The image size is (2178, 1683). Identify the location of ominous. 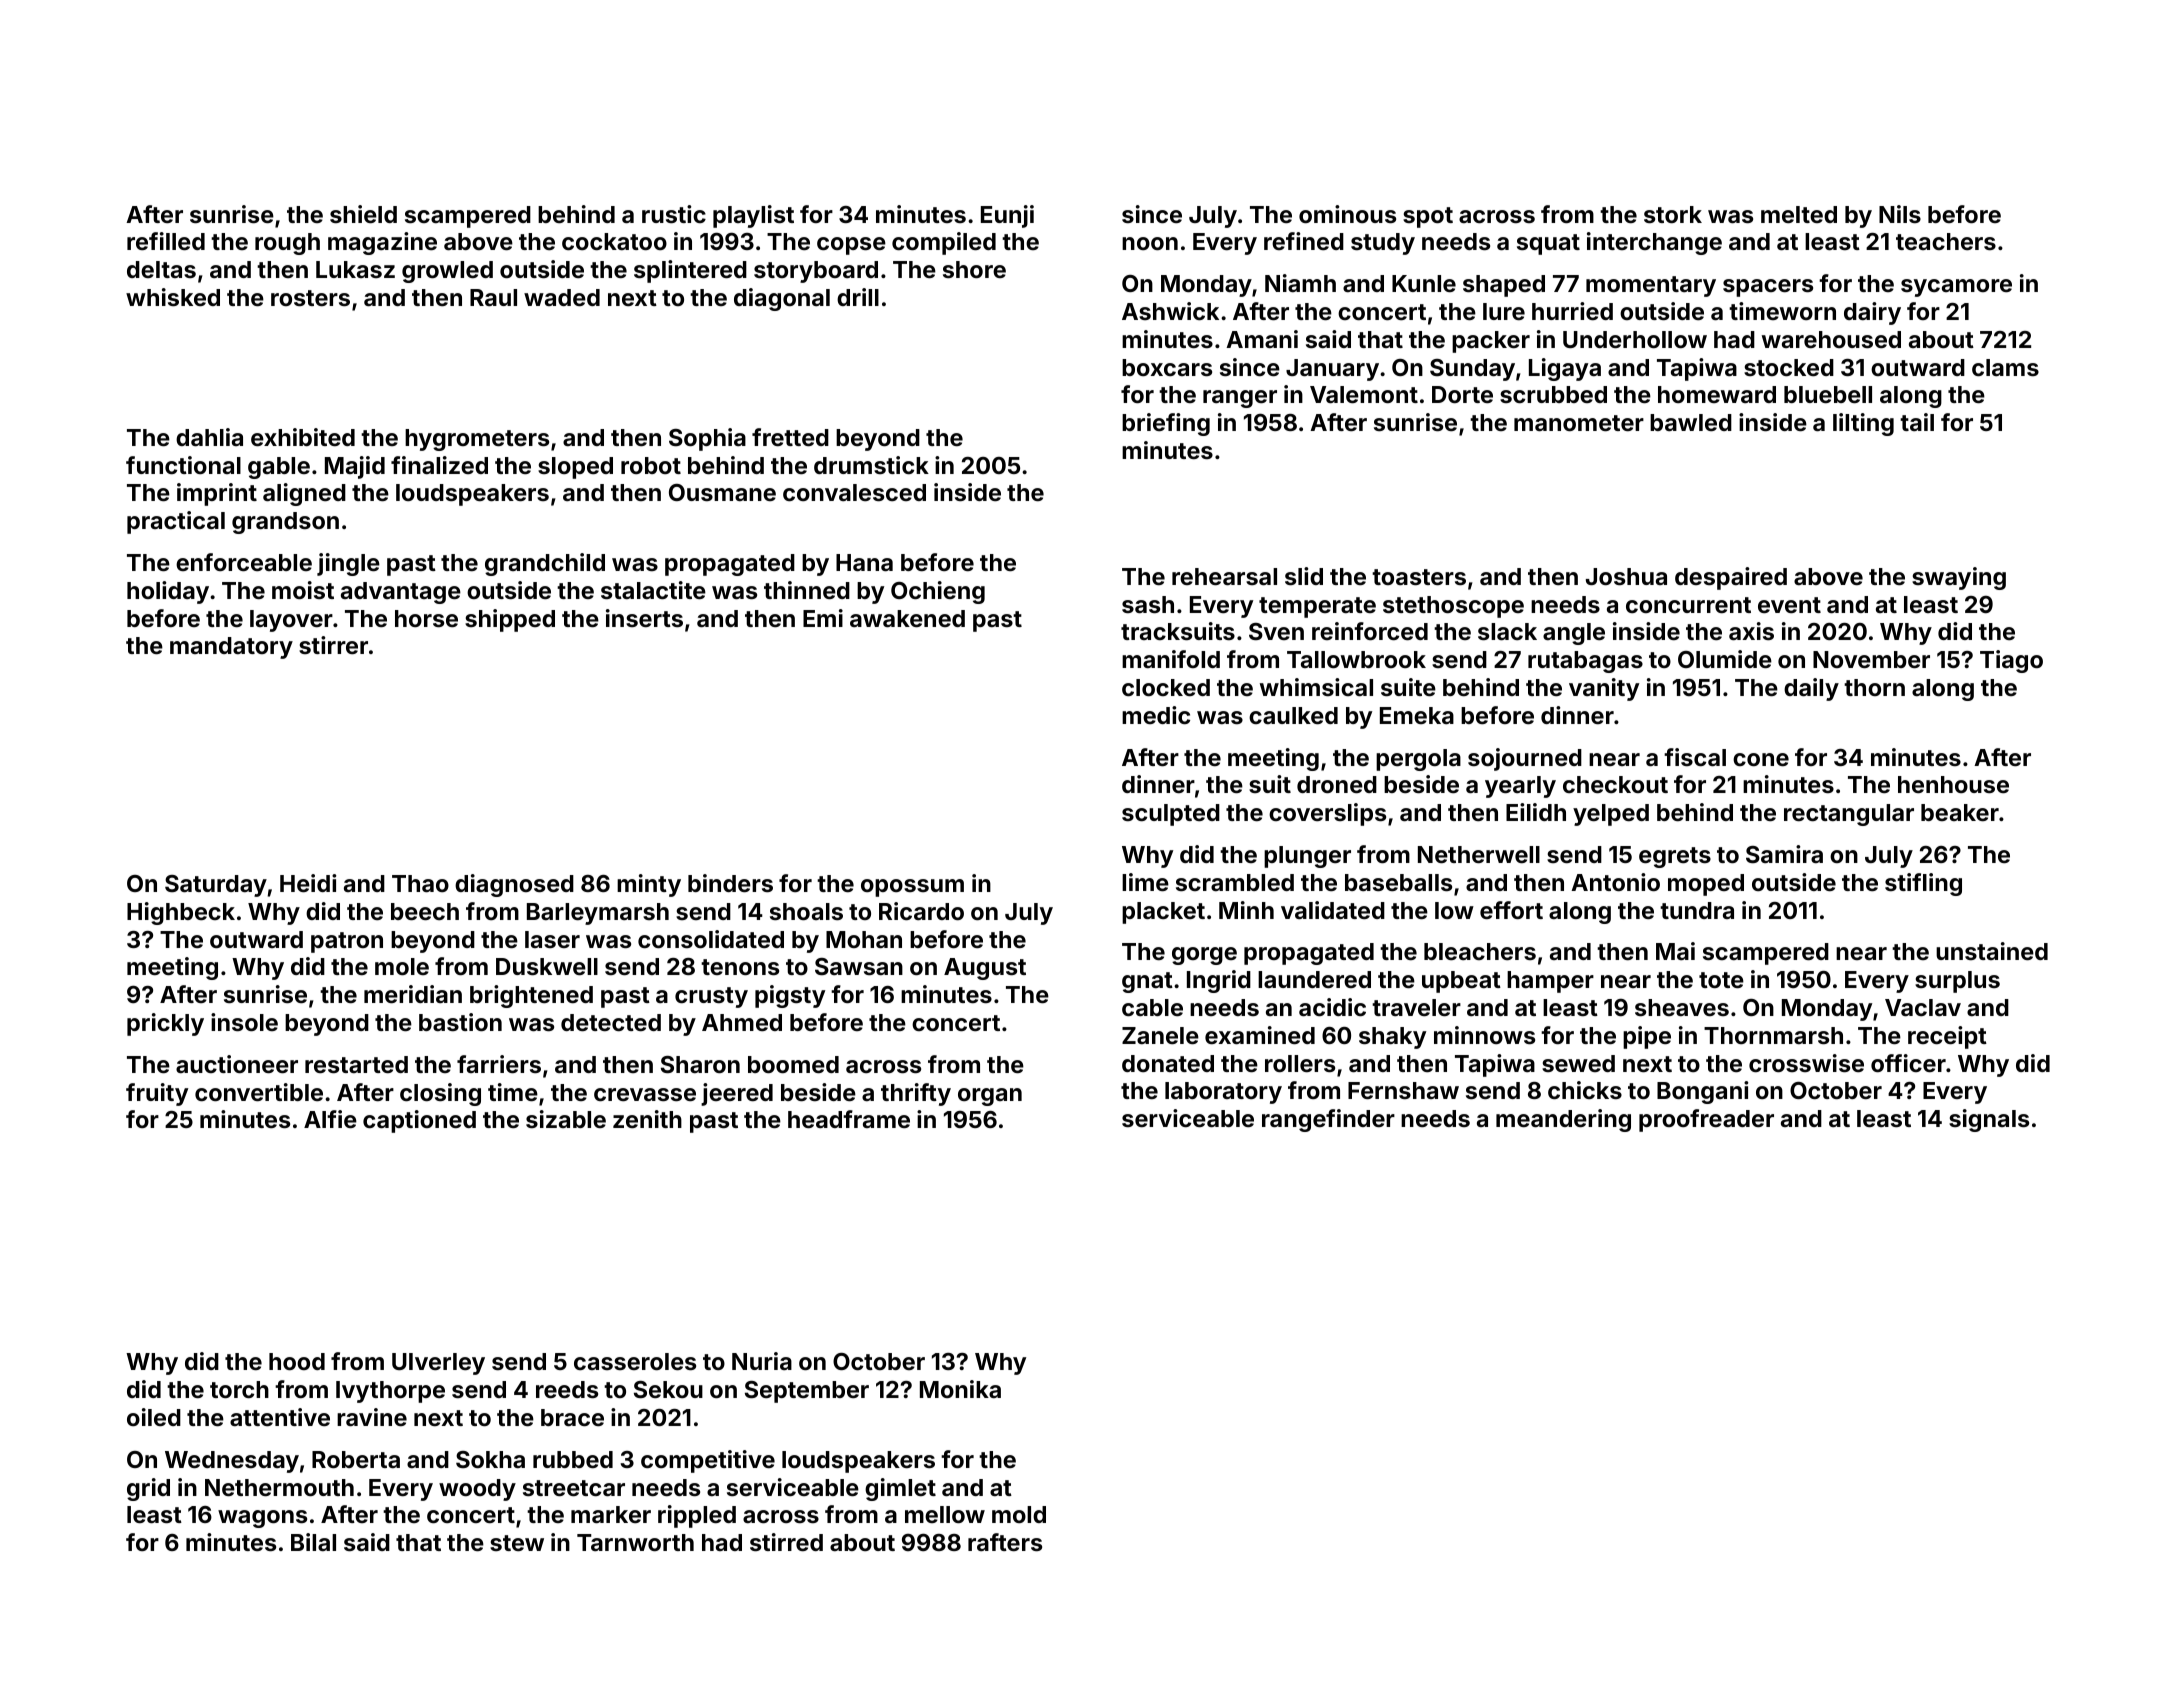
(1347, 214).
